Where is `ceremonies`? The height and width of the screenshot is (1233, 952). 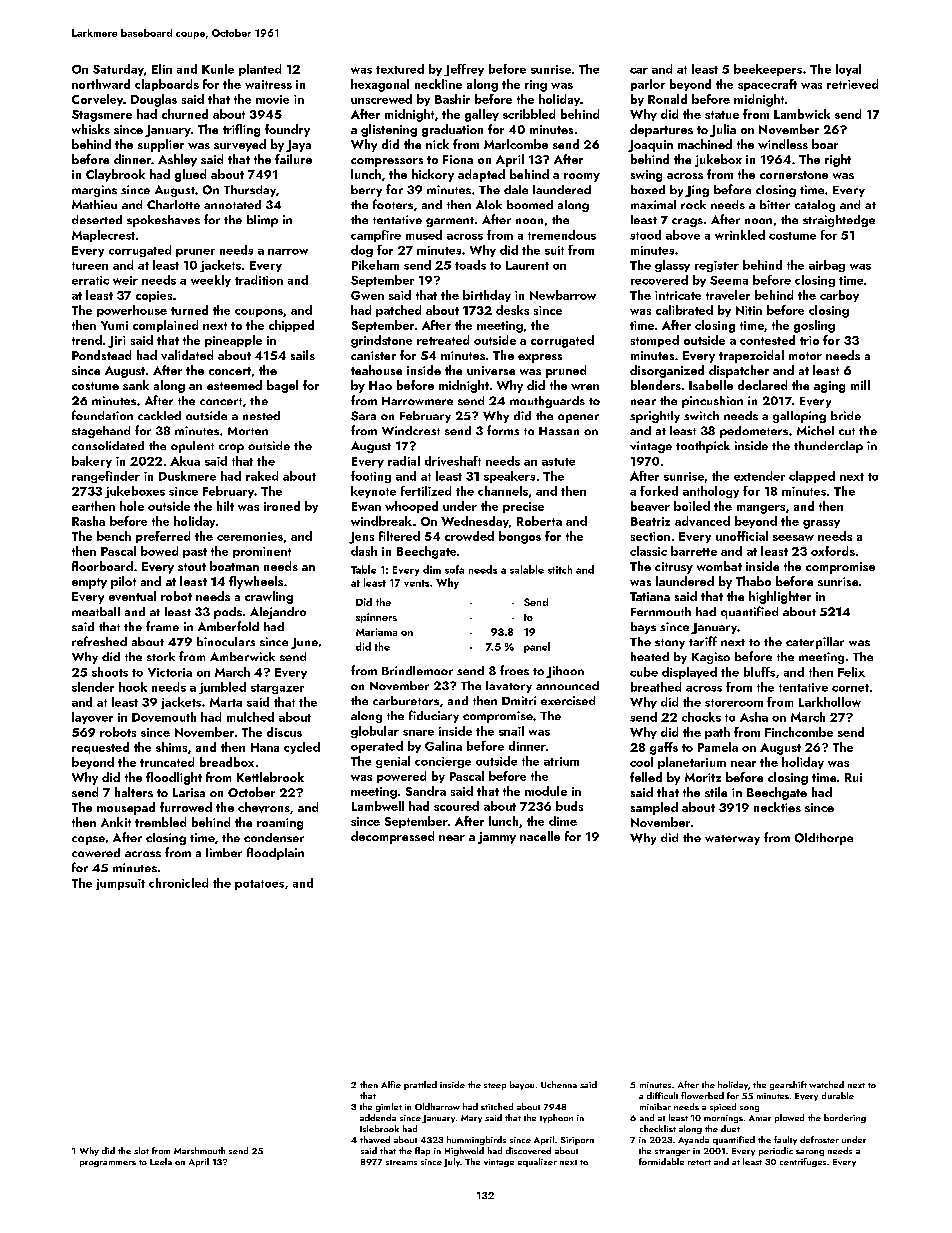
ceremonies is located at coordinates (250, 536).
